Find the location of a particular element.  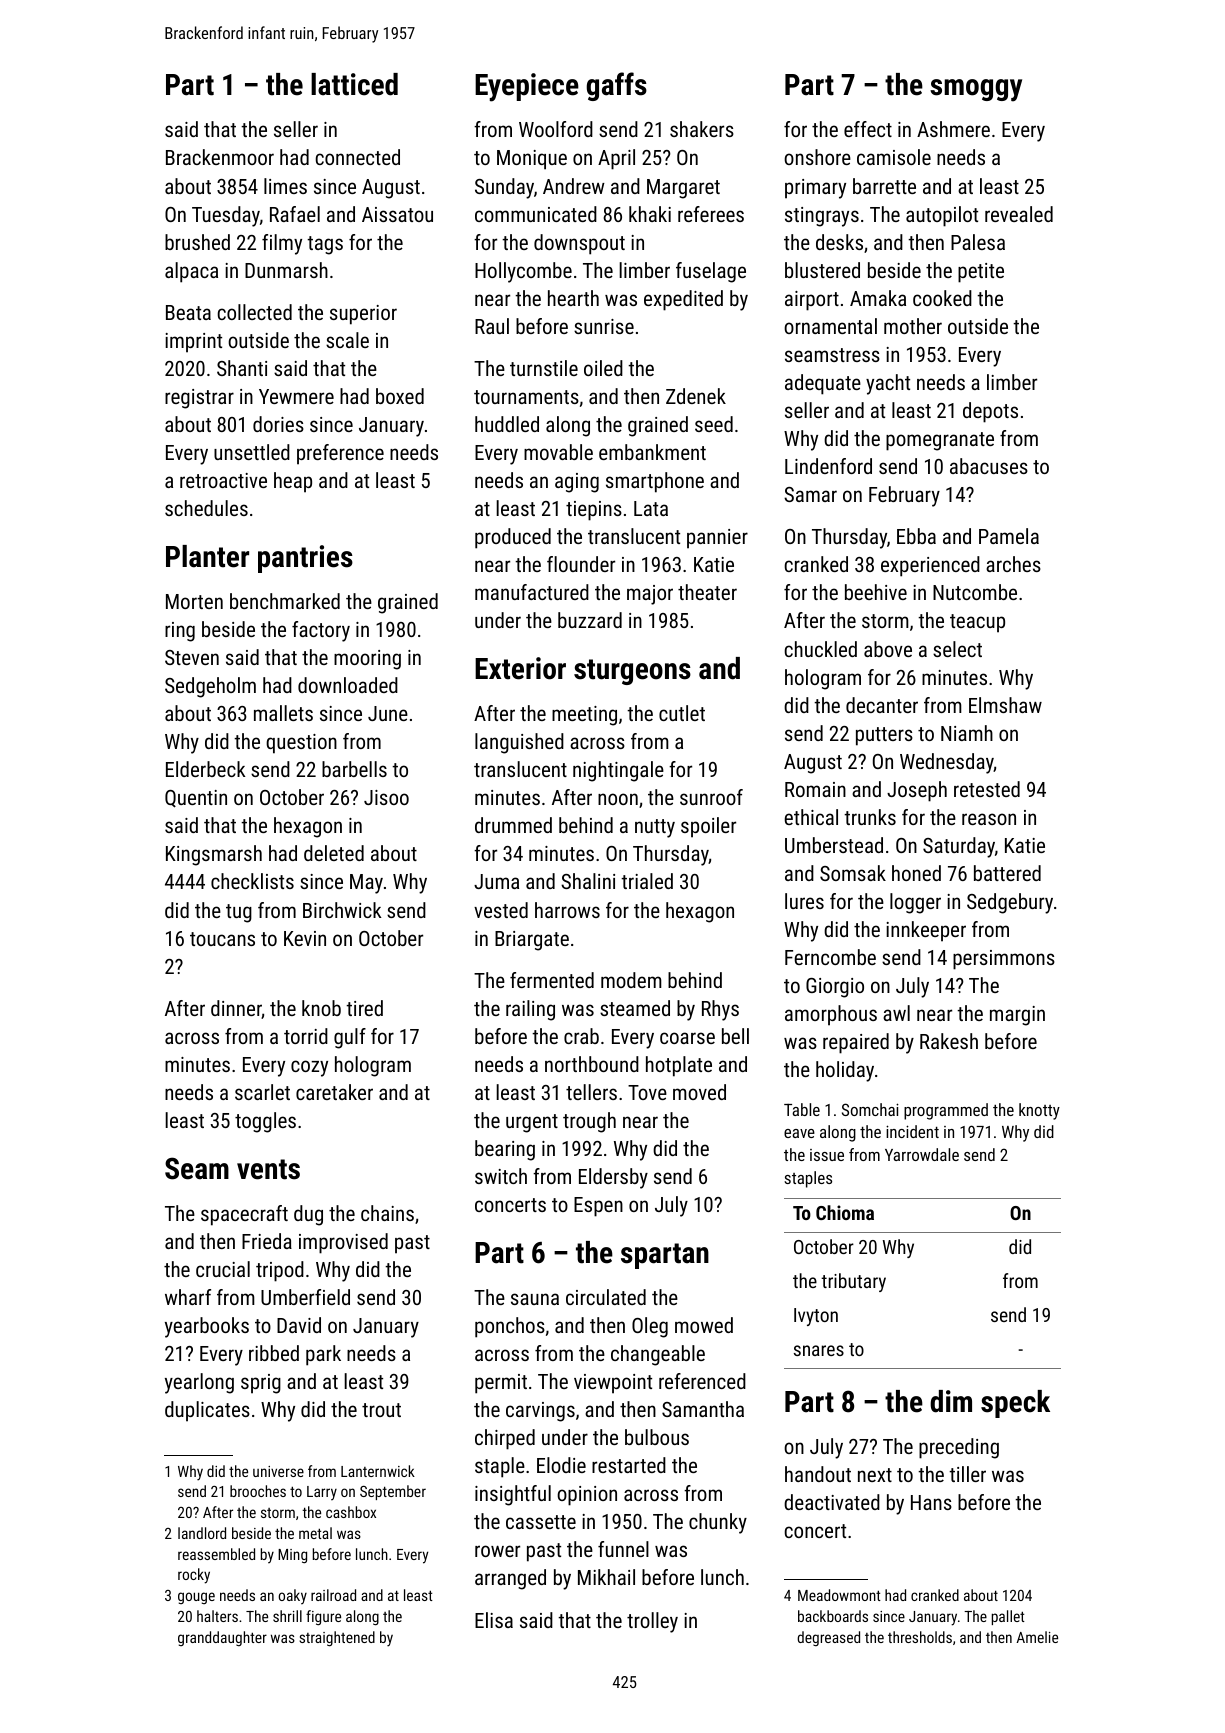

Beata is located at coordinates (188, 312).
